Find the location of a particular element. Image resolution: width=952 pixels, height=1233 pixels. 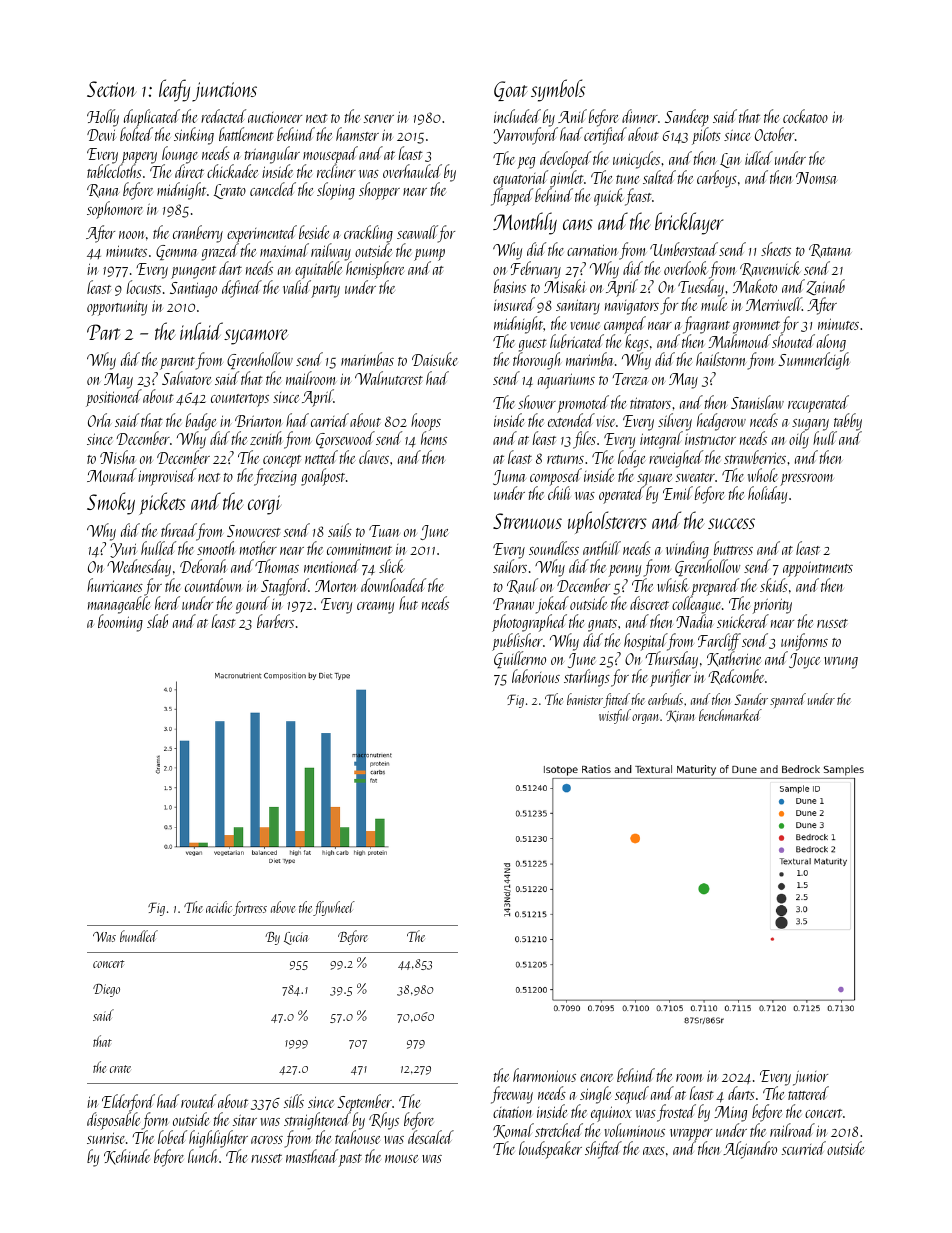

bricklayer is located at coordinates (689, 223).
